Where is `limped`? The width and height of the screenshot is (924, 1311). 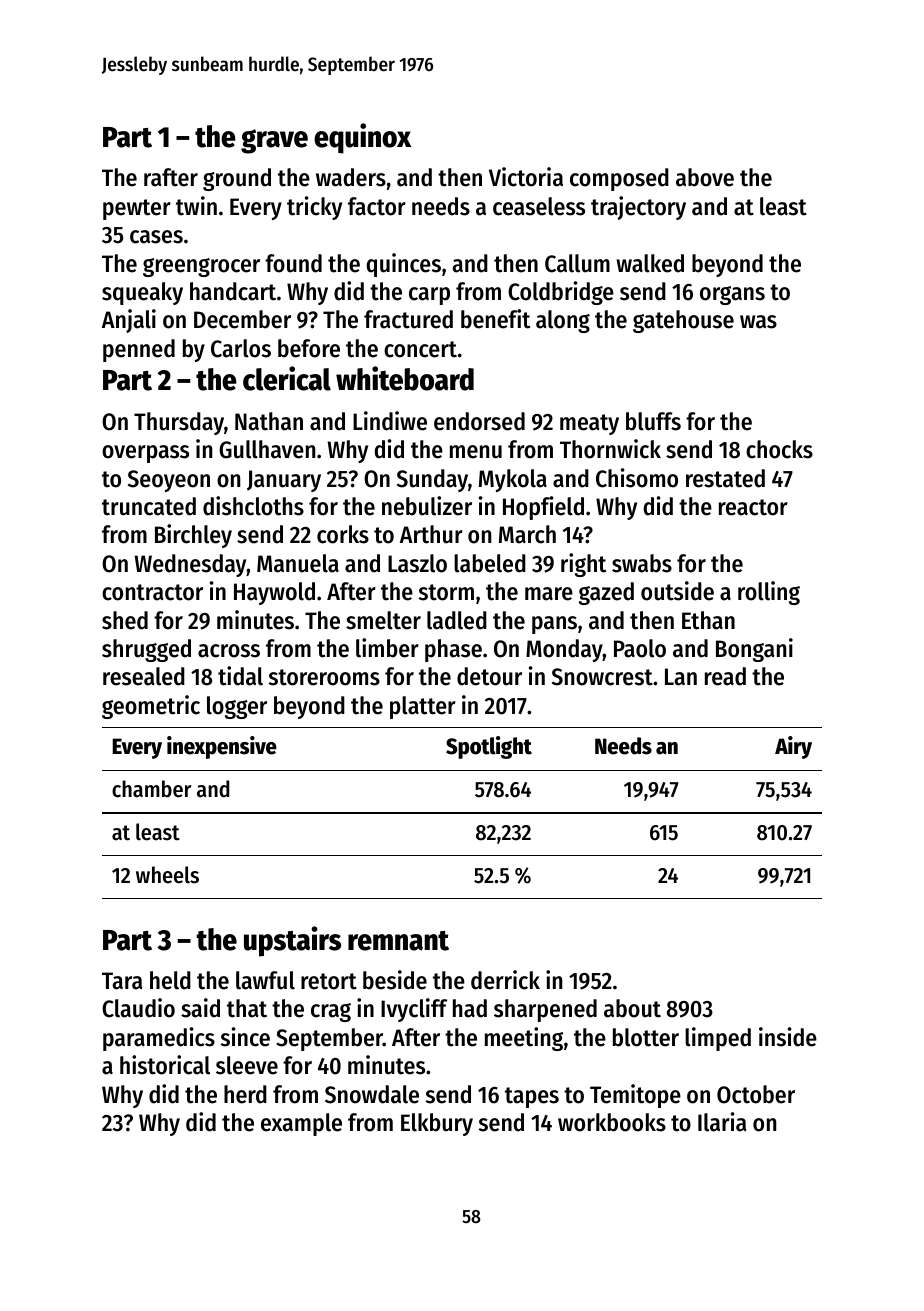 limped is located at coordinates (718, 1039).
